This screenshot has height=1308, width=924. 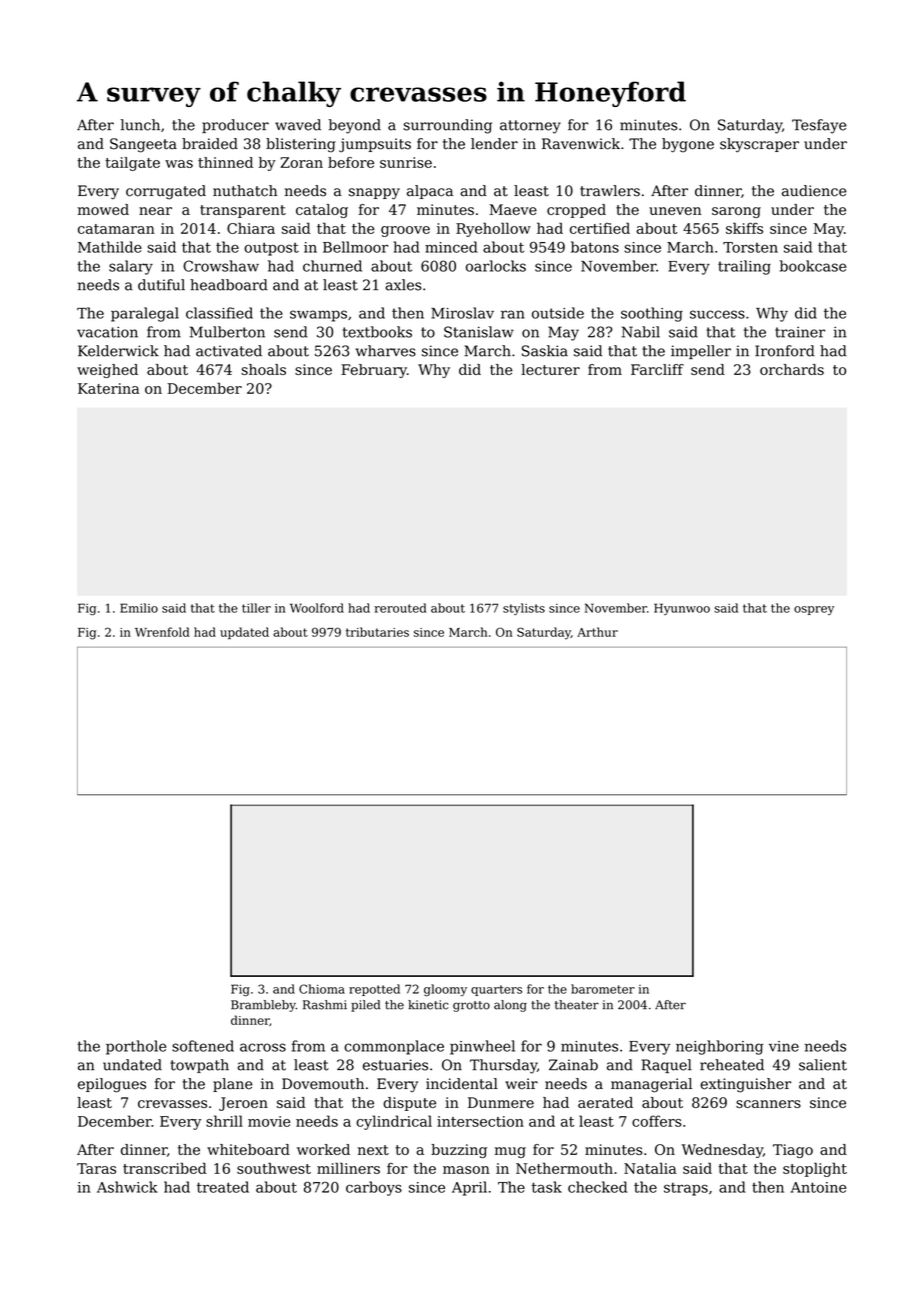 What do you see at coordinates (244, 633) in the screenshot?
I see `updated` at bounding box center [244, 633].
